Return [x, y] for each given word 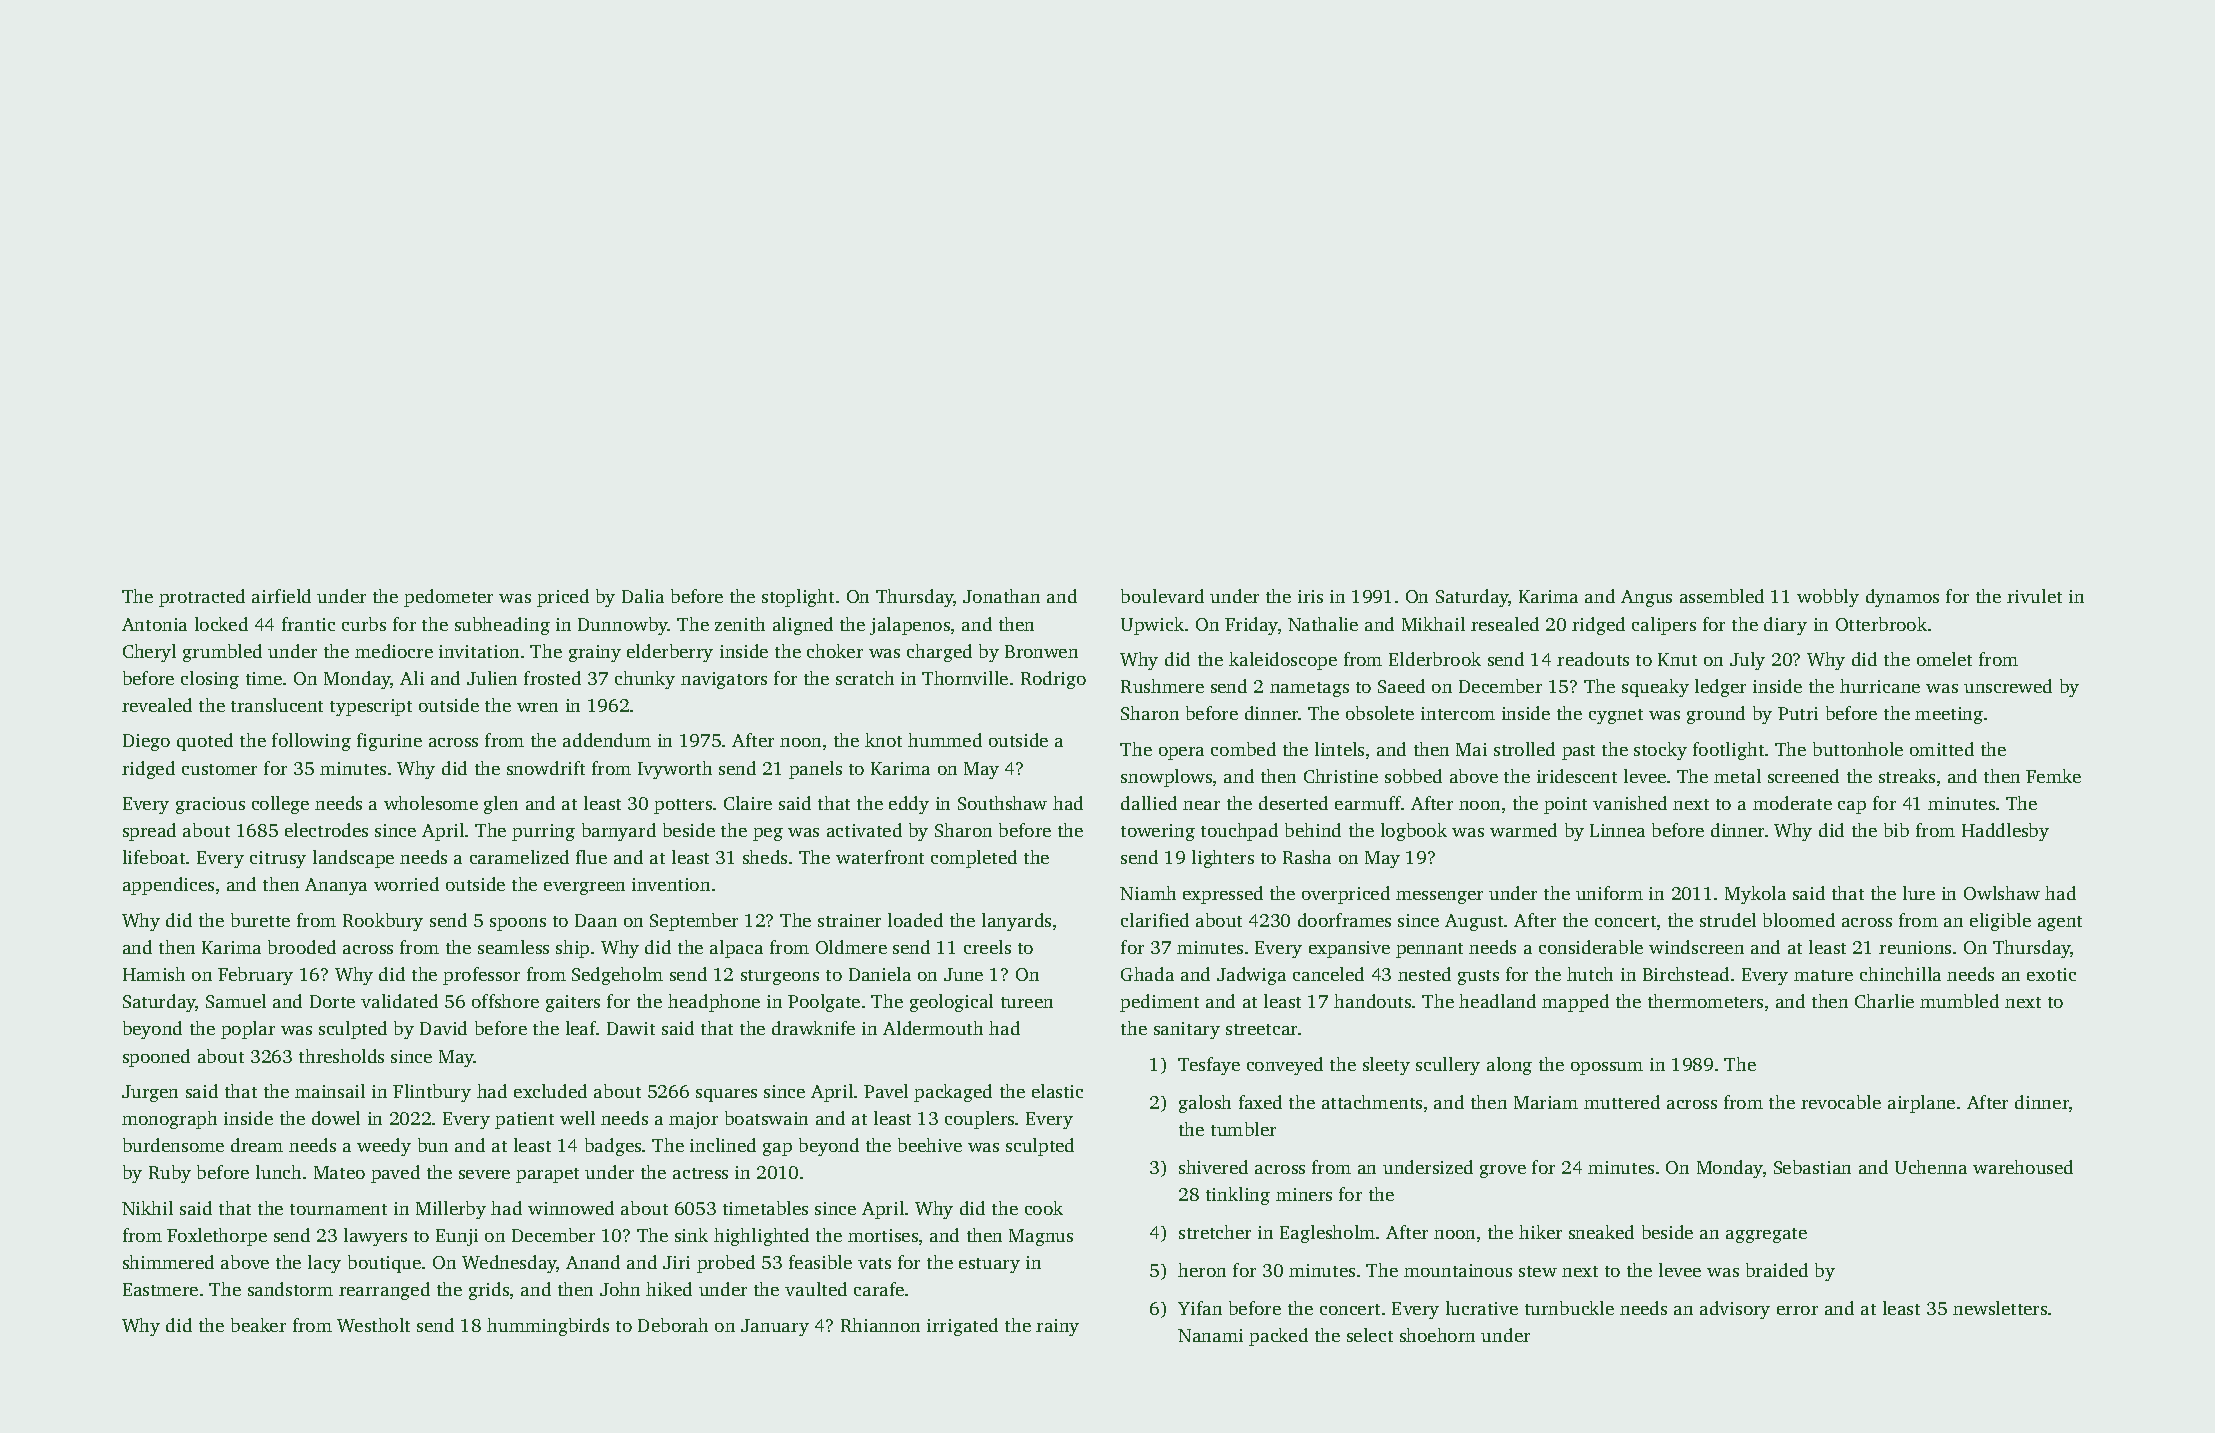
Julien [492, 678]
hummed [945, 740]
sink [691, 1235]
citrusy [278, 859]
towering [1158, 832]
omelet [1944, 659]
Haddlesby [2005, 832]
